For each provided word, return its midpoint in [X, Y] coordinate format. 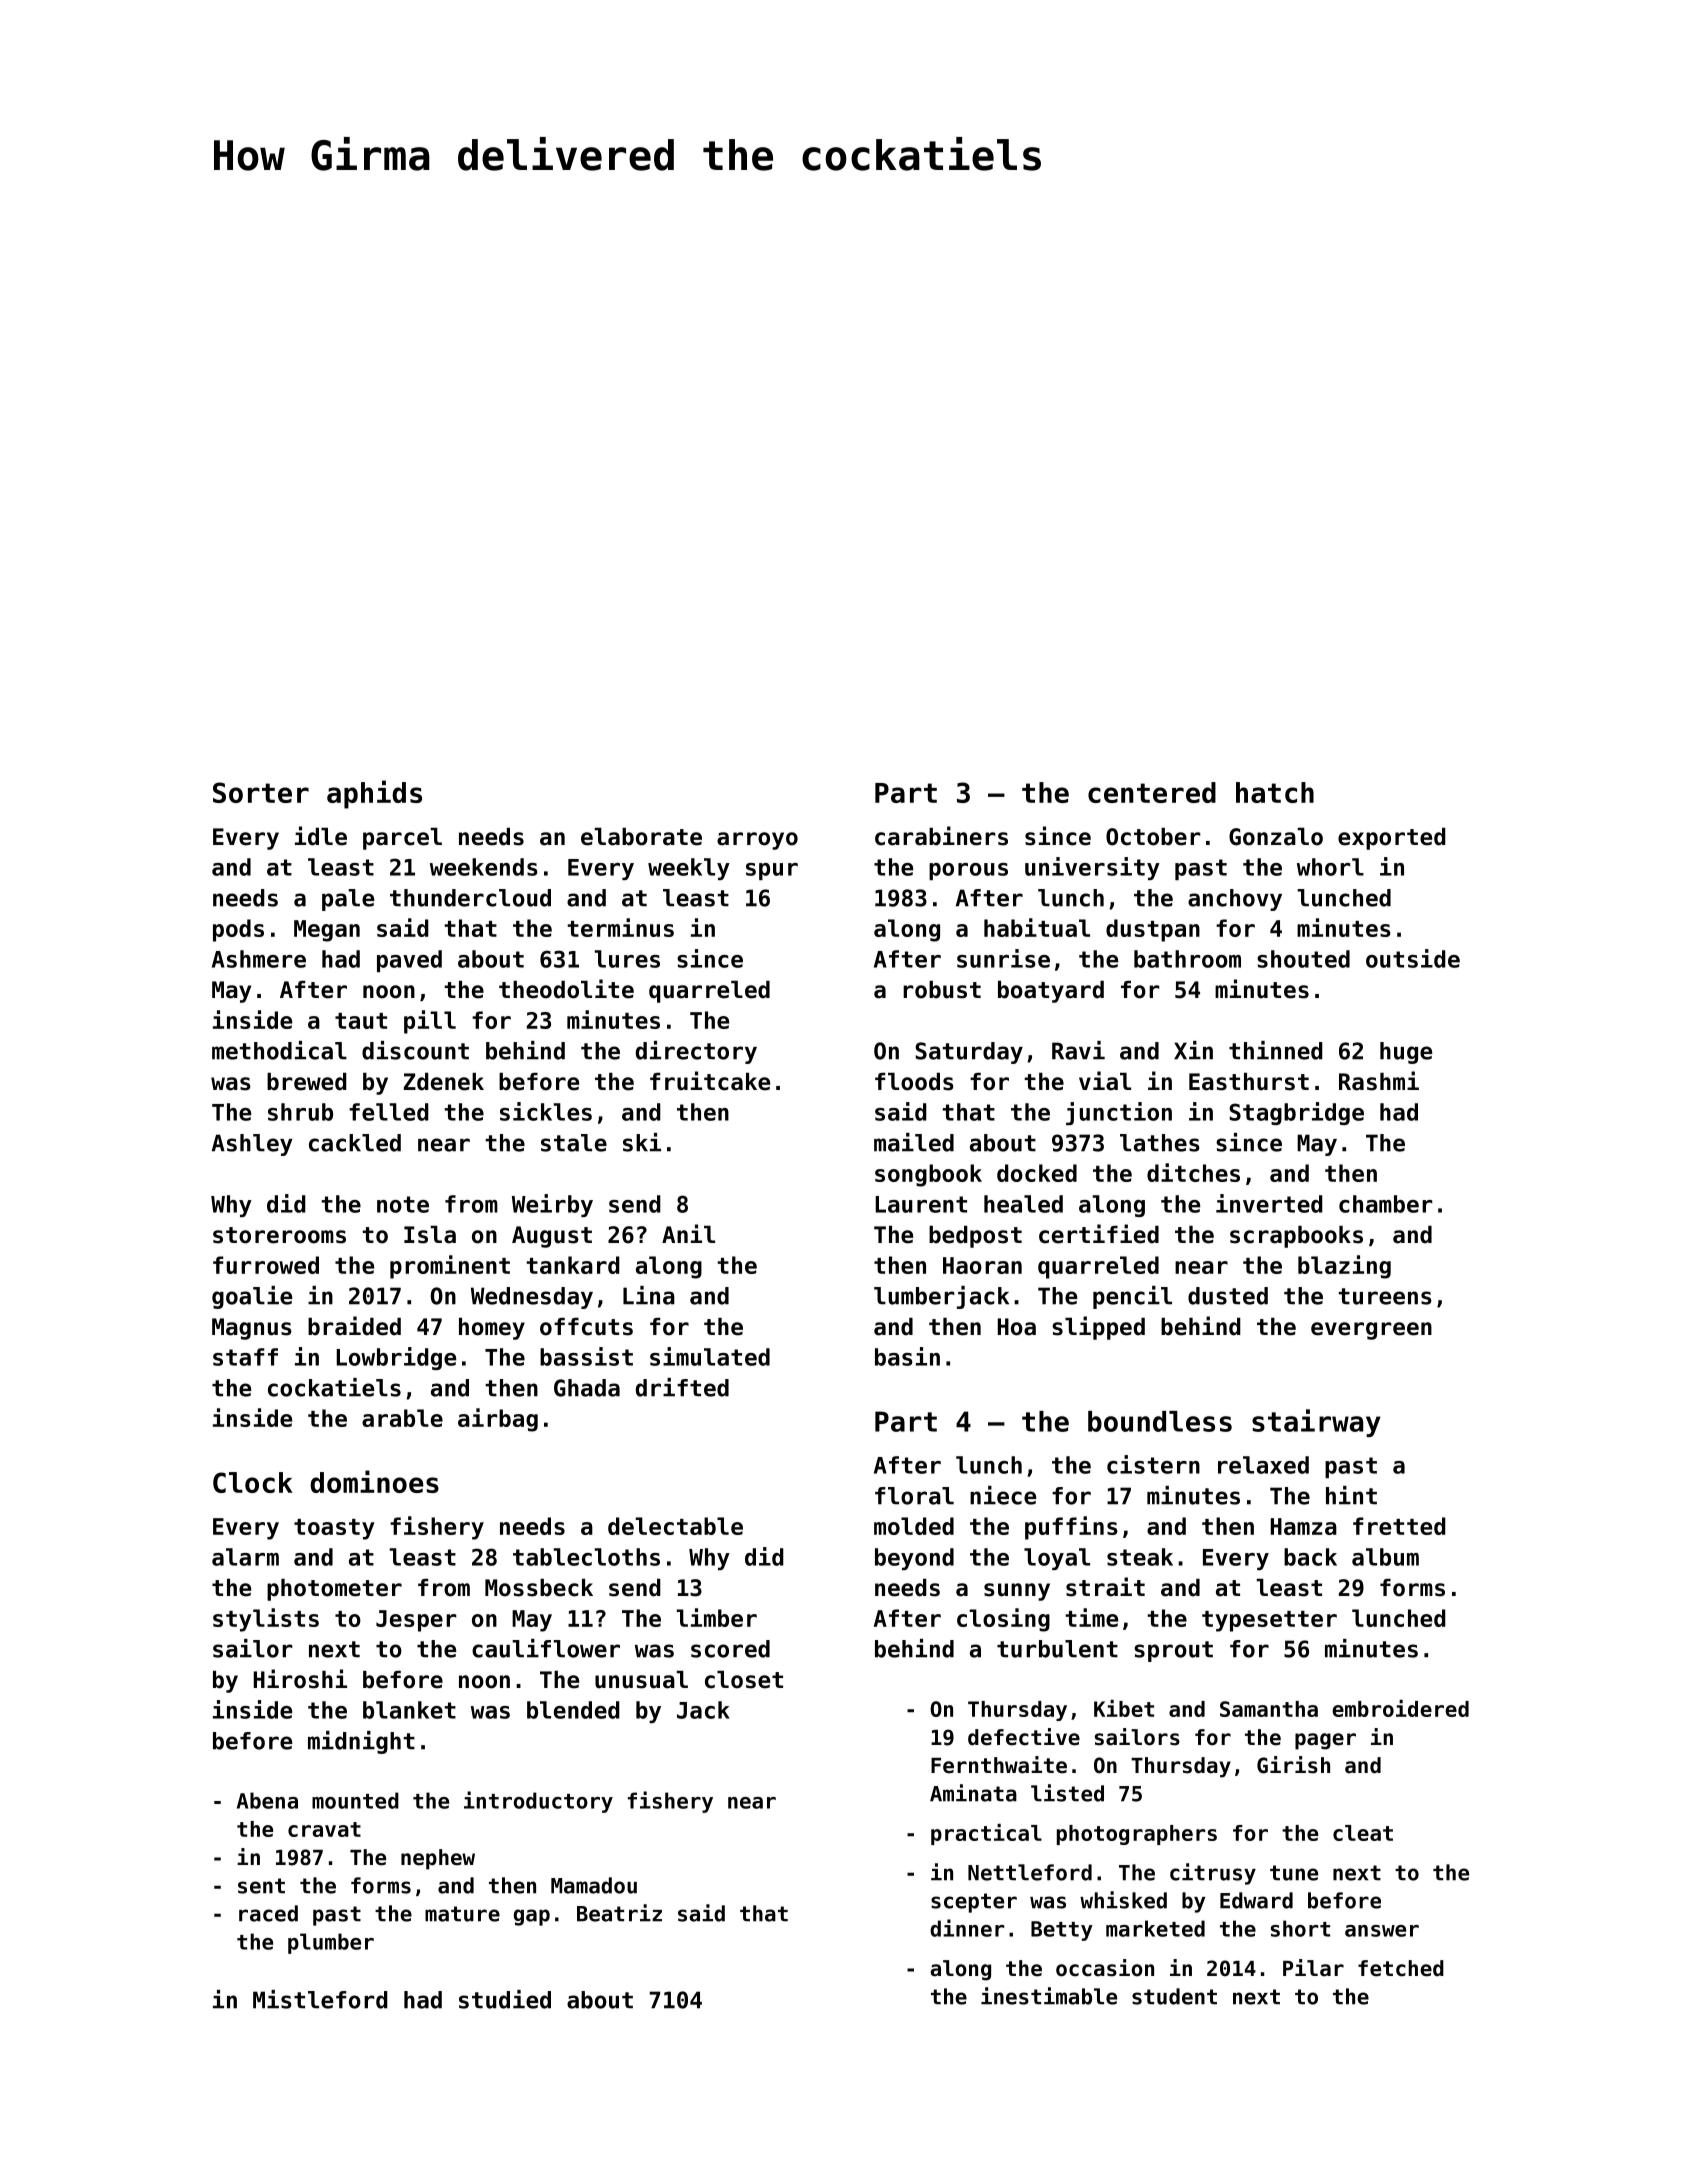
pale [348, 900]
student [1174, 1996]
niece [1003, 1495]
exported [1392, 839]
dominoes [374, 1481]
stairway [1316, 1423]
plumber [331, 1943]
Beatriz [619, 1913]
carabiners [941, 836]
